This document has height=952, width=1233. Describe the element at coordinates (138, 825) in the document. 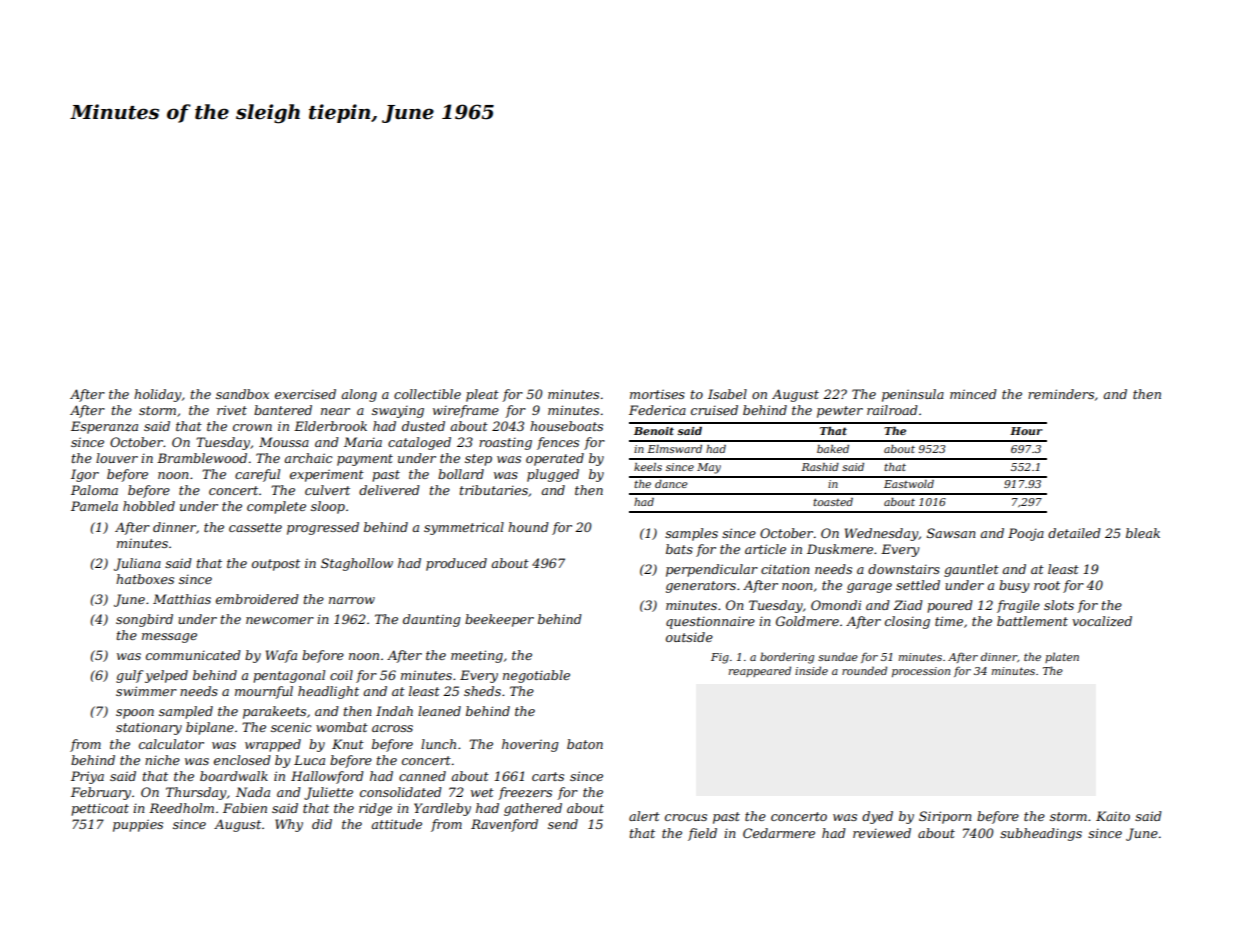

I see `puppies` at that location.
